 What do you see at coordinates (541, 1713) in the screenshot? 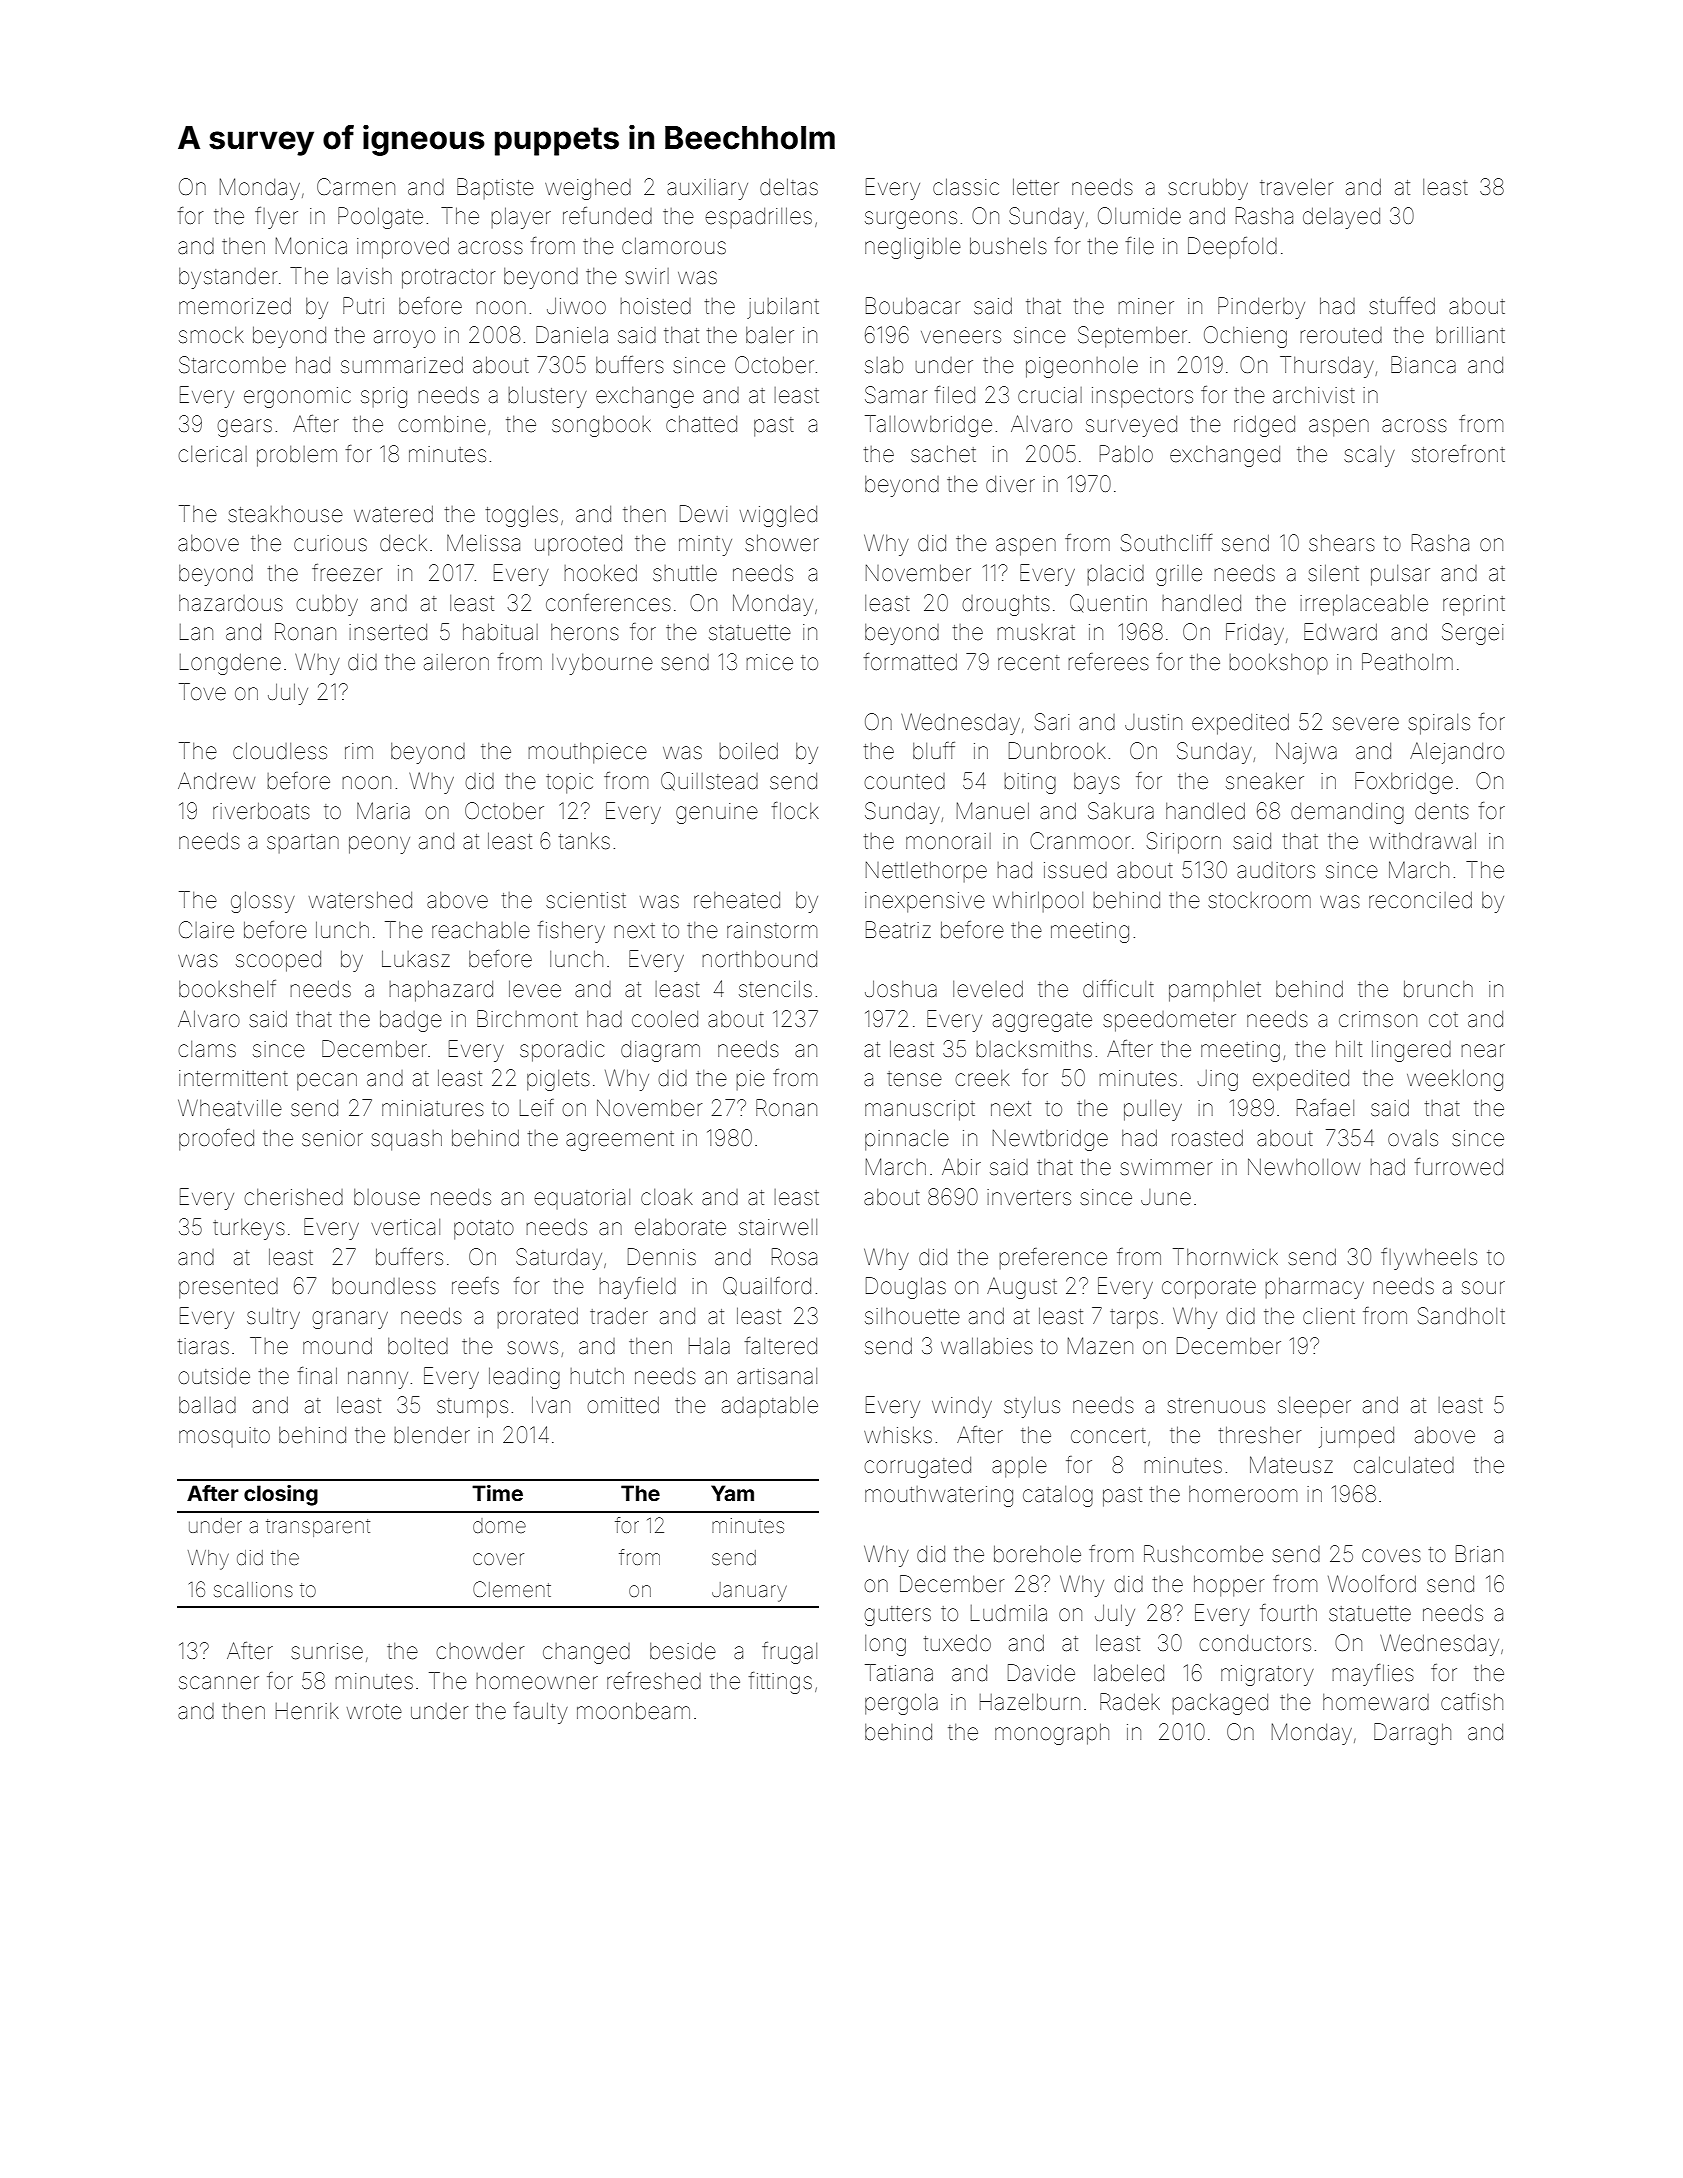
I see `faulty` at bounding box center [541, 1713].
